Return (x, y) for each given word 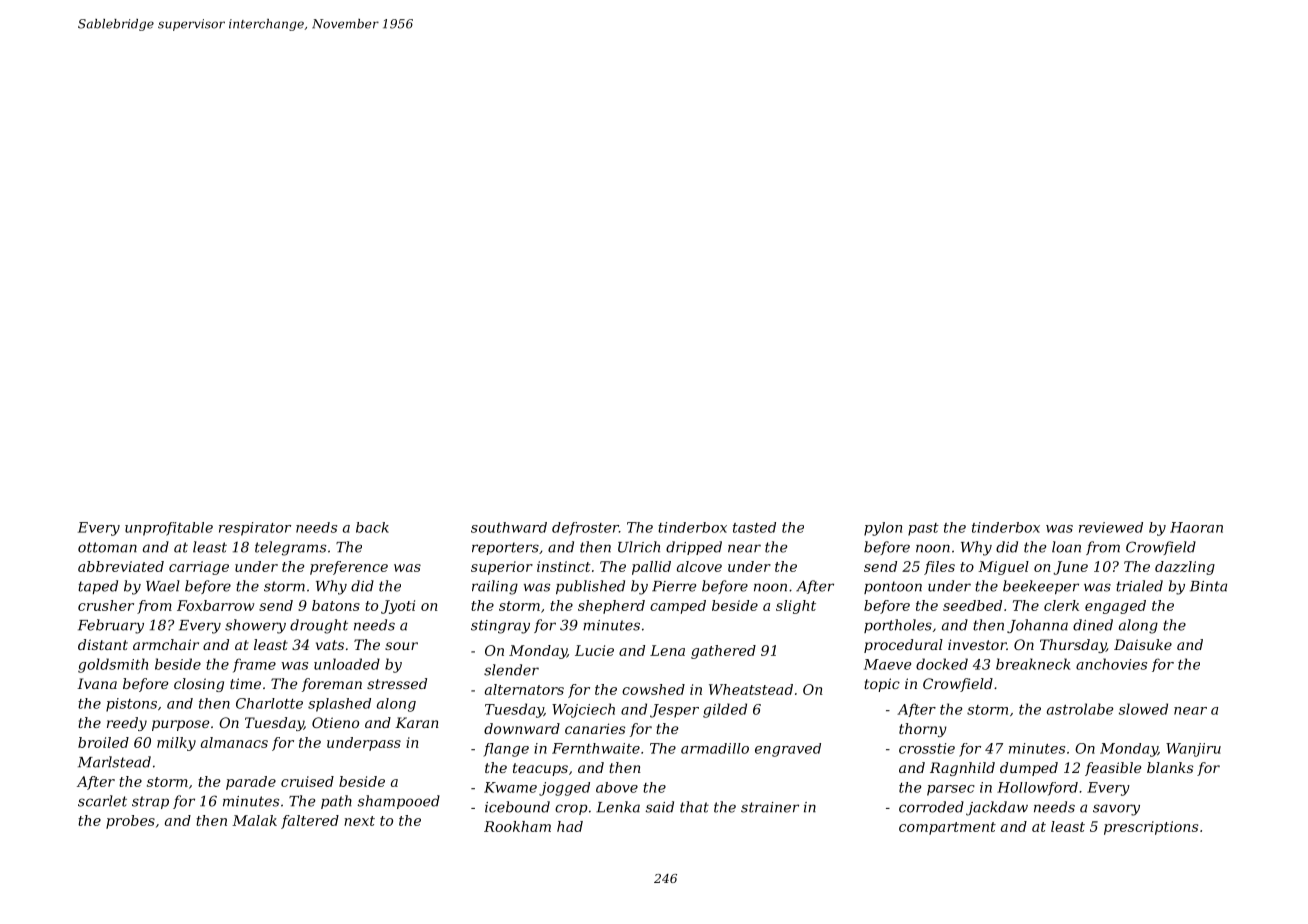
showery (255, 626)
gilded (725, 710)
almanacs (234, 742)
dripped (694, 548)
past (923, 529)
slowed (1143, 709)
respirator (255, 529)
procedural (903, 646)
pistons (131, 705)
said (660, 807)
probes (130, 822)
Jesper (674, 711)
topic (882, 685)
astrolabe (1080, 709)
